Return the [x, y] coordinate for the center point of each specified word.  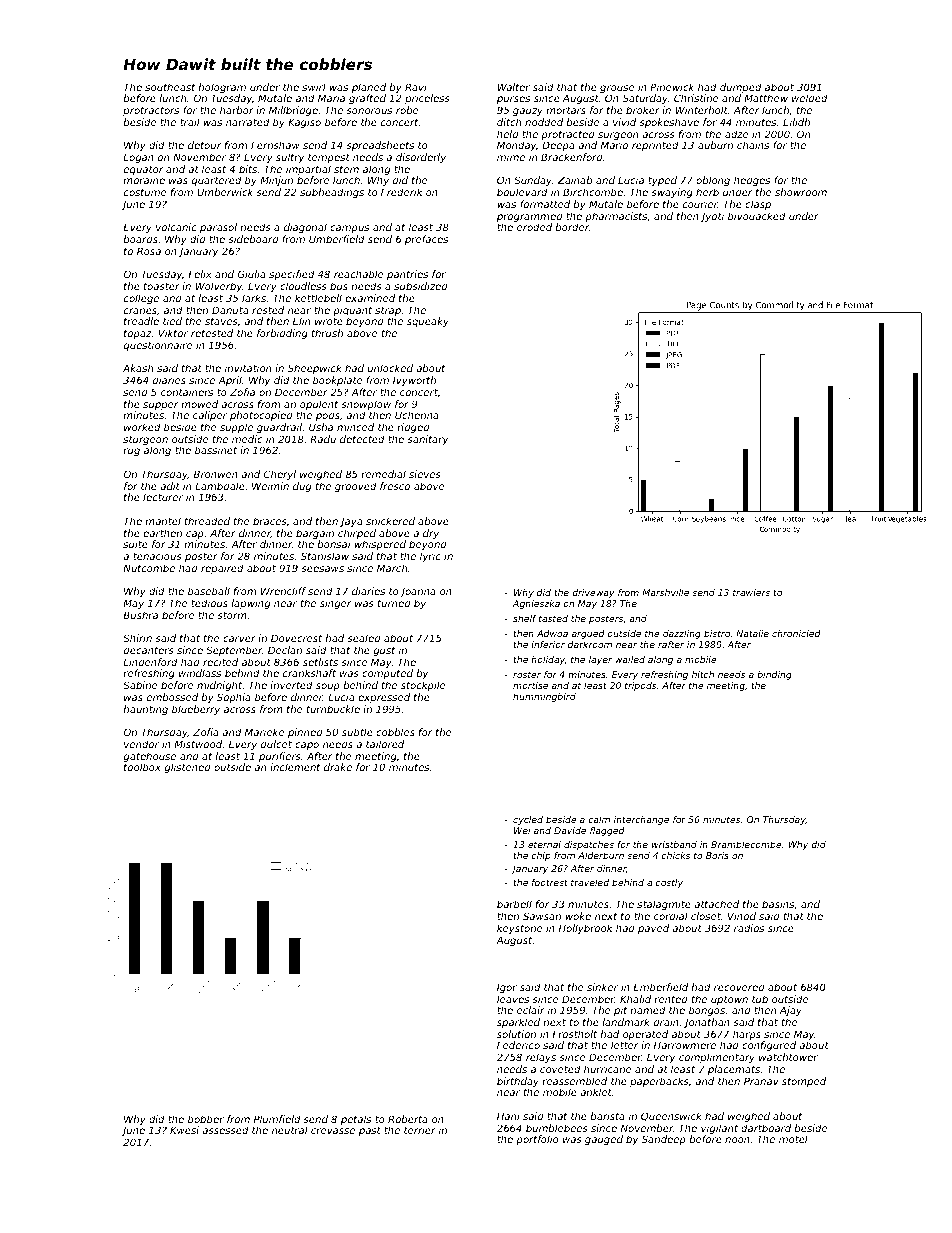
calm [599, 819]
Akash [138, 368]
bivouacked [757, 216]
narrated [248, 122]
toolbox [142, 767]
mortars [566, 110]
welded [810, 98]
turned [394, 603]
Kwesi [184, 1130]
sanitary [427, 440]
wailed [630, 659]
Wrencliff [283, 591]
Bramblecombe [746, 844]
